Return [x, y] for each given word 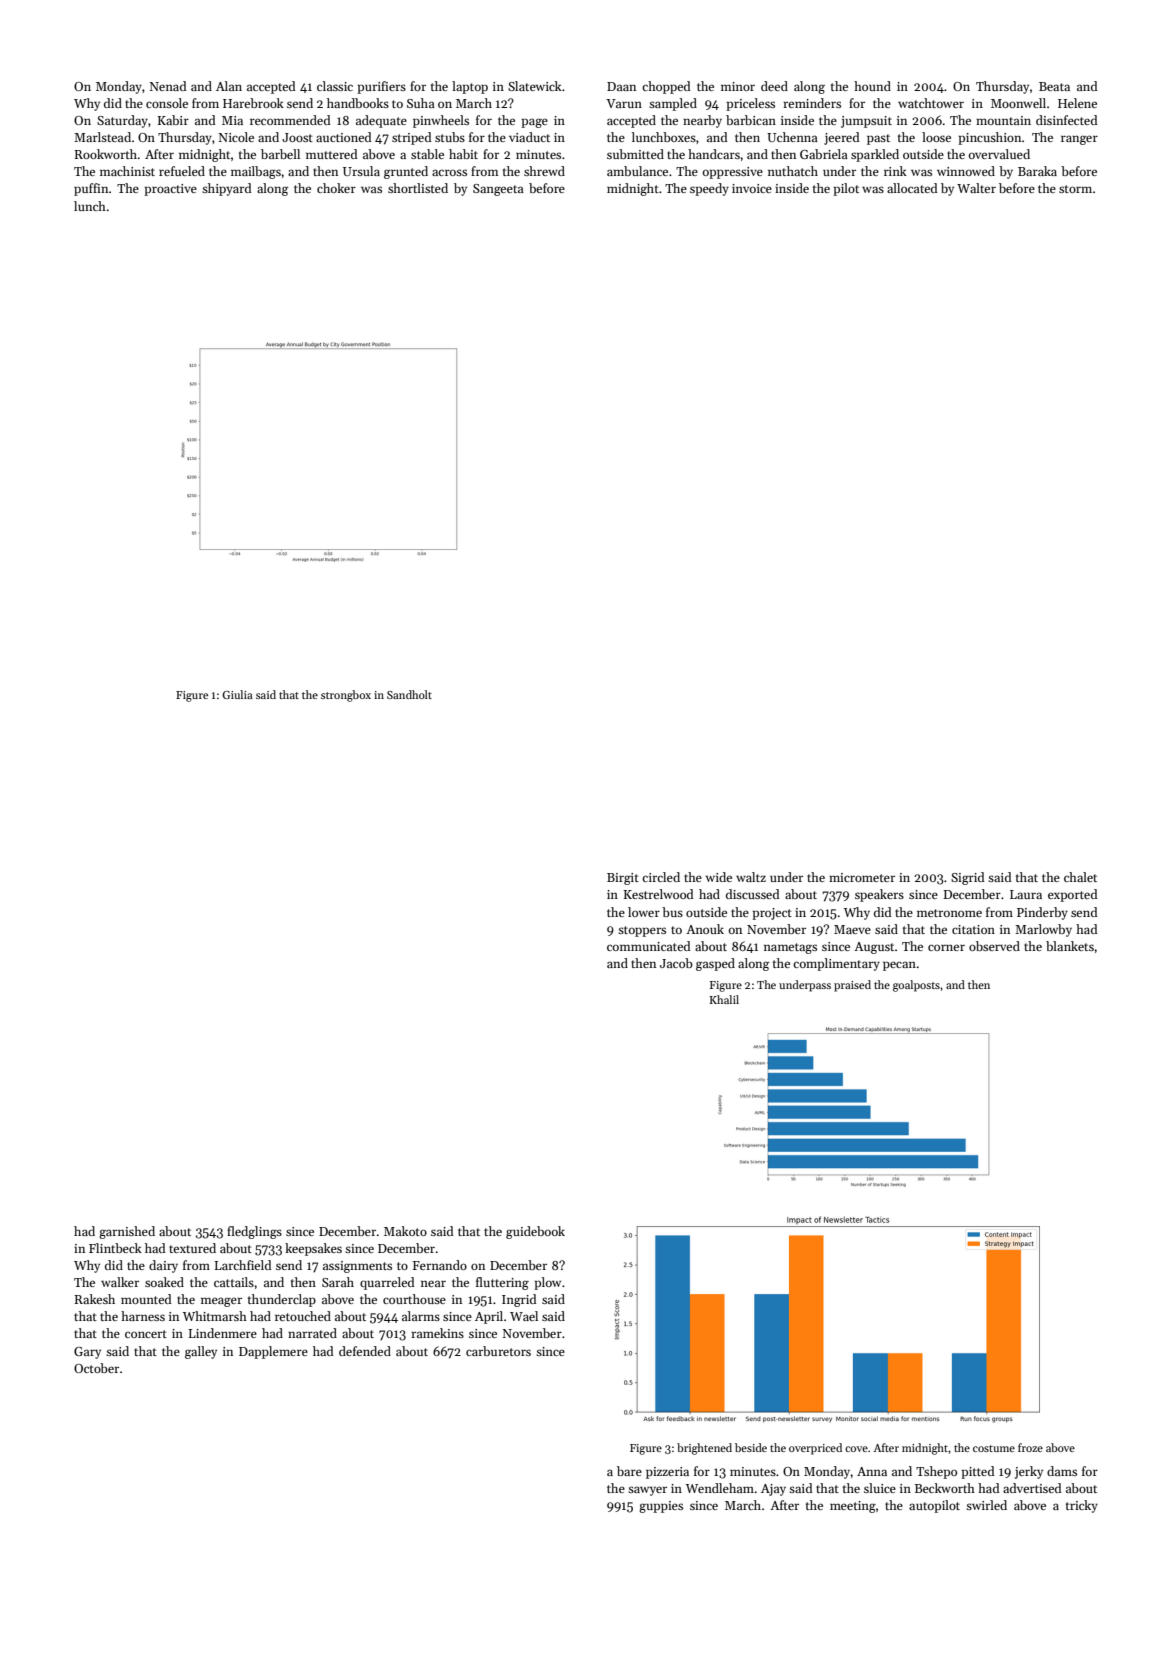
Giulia [237, 694]
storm [1075, 189]
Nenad [168, 86]
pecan [899, 966]
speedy [709, 189]
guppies [661, 1507]
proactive [170, 190]
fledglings [254, 1232]
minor [738, 86]
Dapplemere [273, 1352]
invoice [752, 188]
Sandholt [409, 694]
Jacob [676, 963]
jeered [841, 138]
